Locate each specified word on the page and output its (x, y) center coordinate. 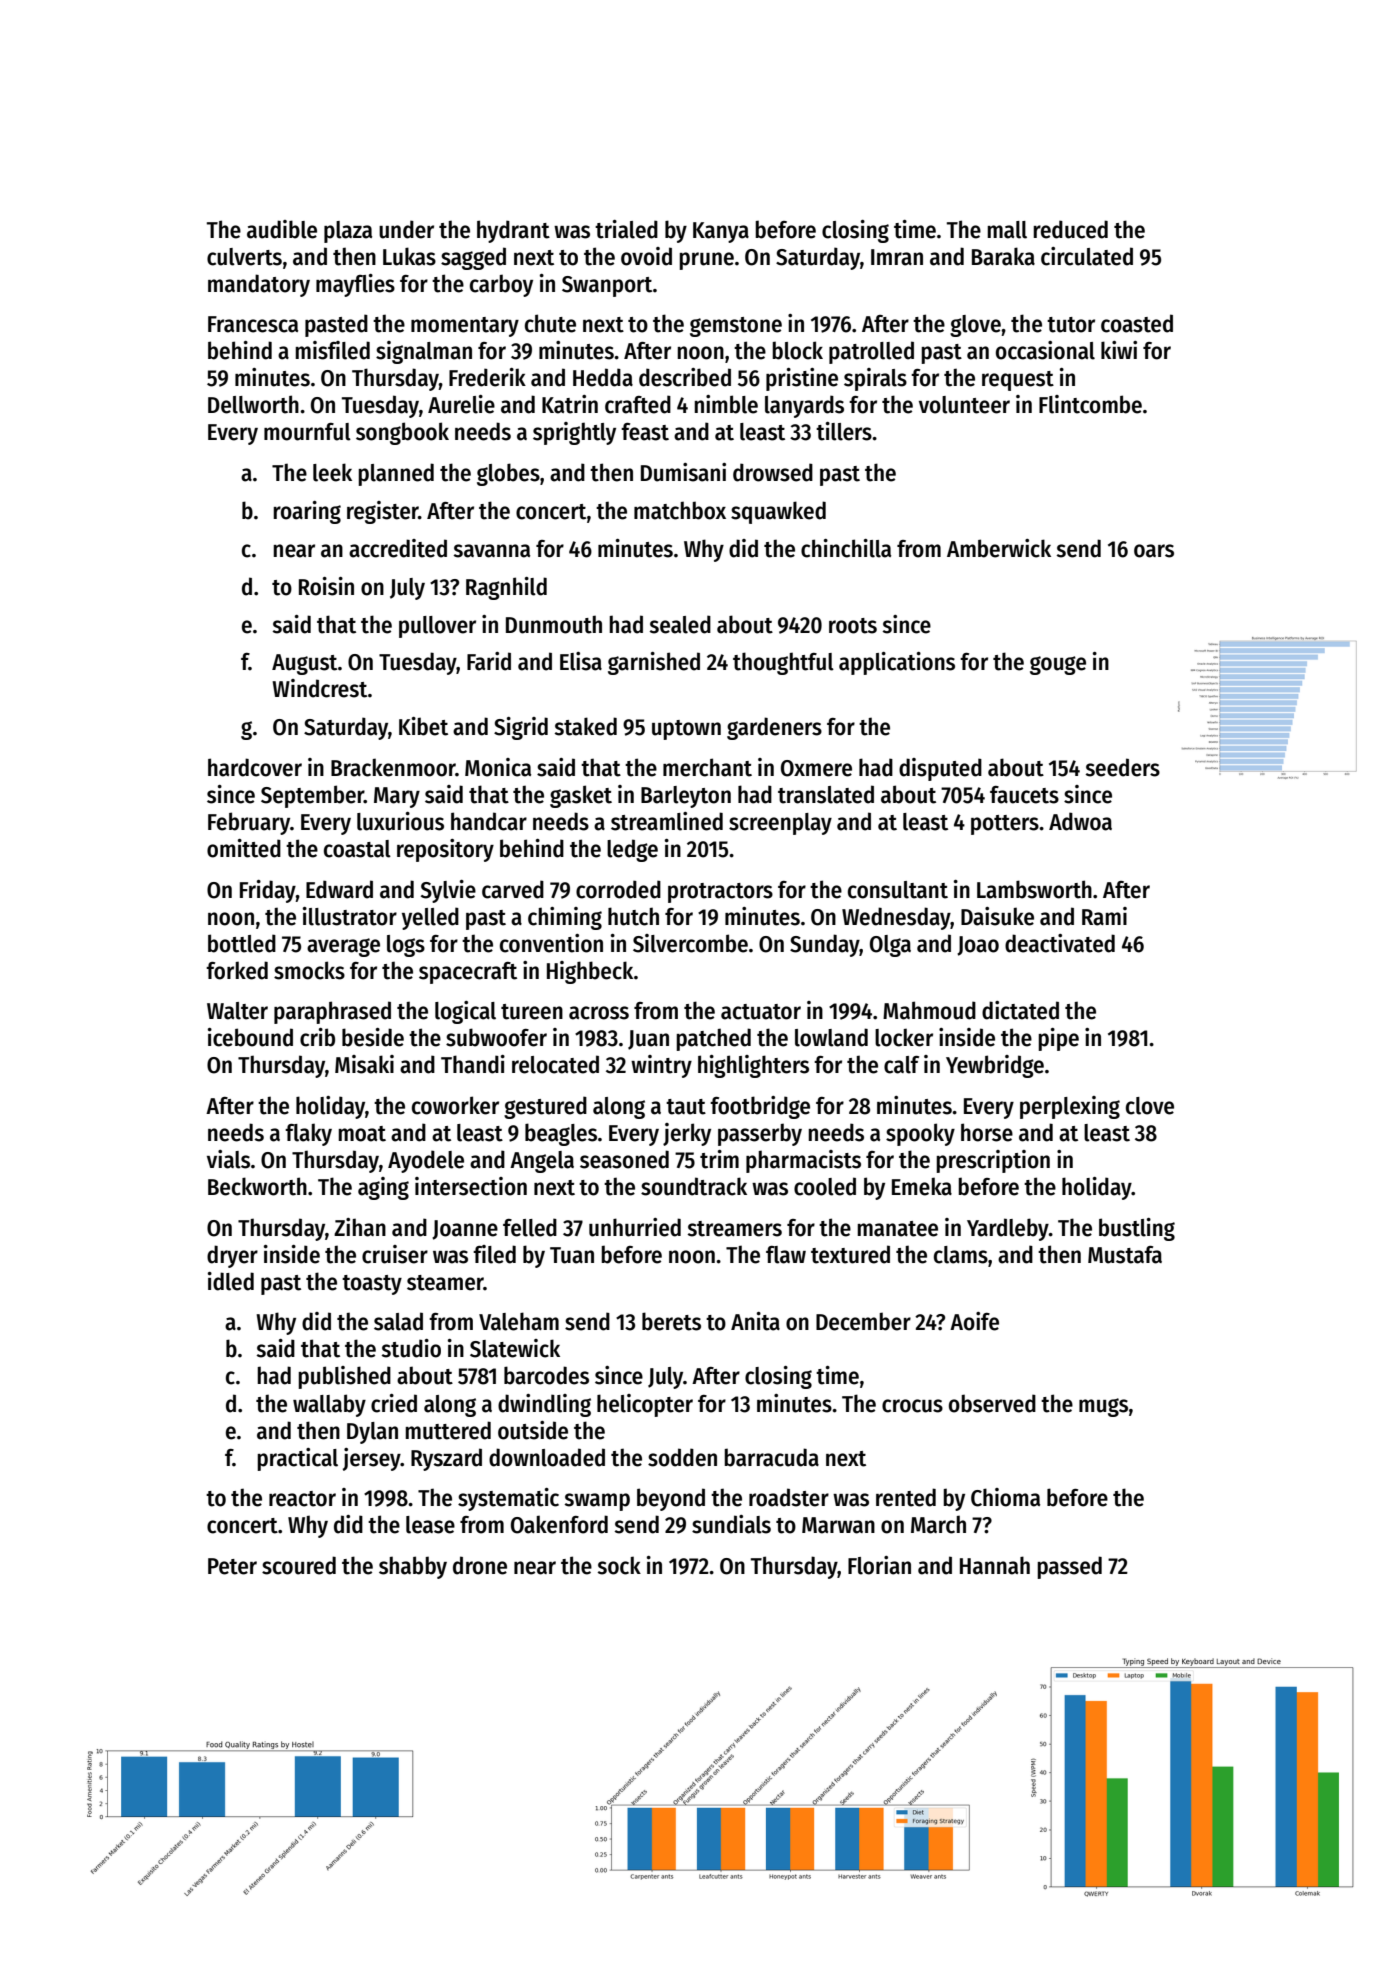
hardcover (255, 767)
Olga (890, 946)
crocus (912, 1406)
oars (1154, 551)
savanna (491, 551)
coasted (1137, 323)
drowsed (773, 472)
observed (992, 1403)
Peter (232, 1566)
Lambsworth (1034, 889)
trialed (626, 229)
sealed (680, 624)
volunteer (964, 405)
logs (406, 946)
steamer (445, 1283)
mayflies (355, 285)
